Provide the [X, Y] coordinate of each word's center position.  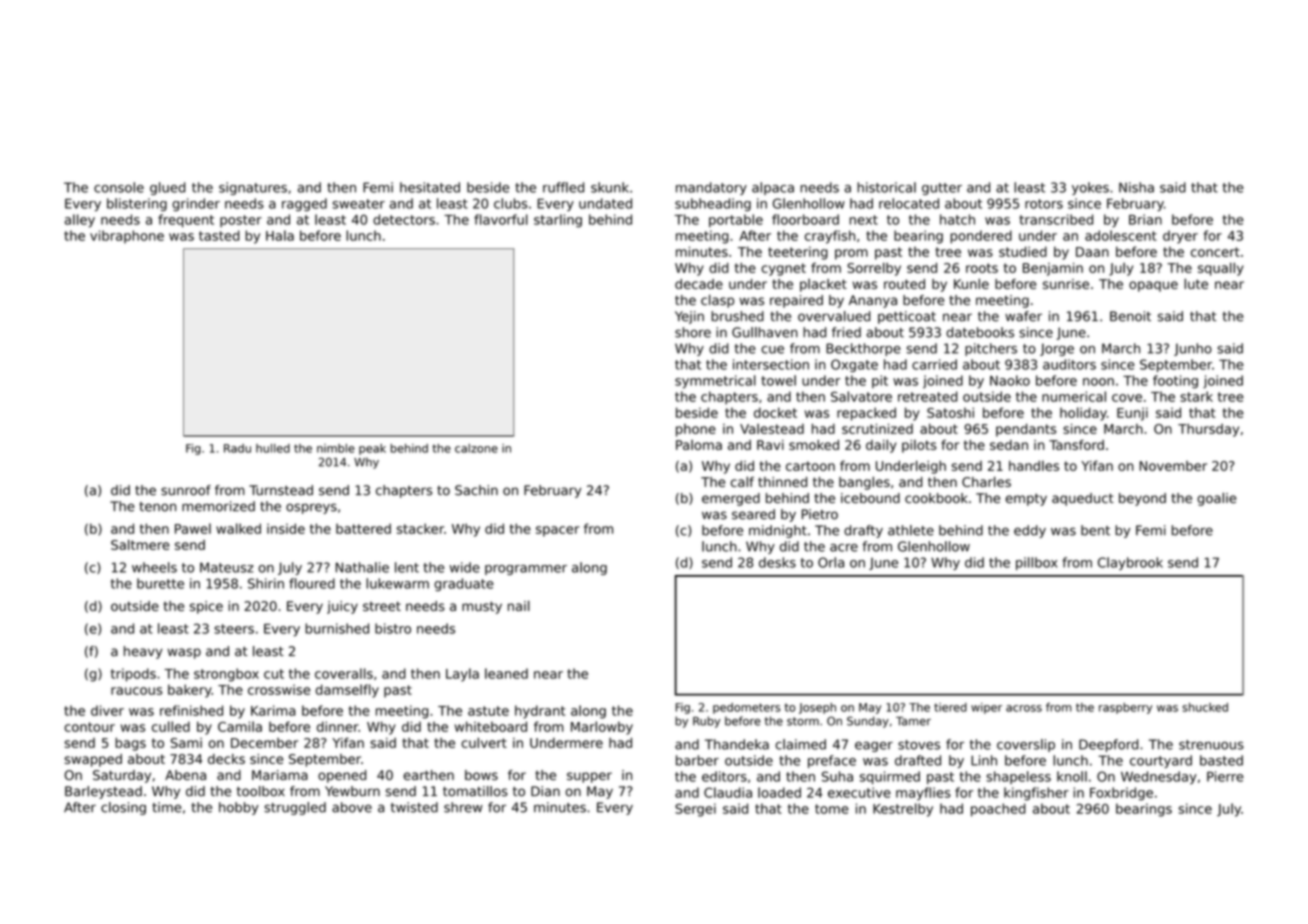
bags [130, 744]
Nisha [1136, 187]
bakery [190, 691]
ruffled [563, 187]
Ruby [706, 722]
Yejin [689, 317]
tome [832, 809]
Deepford [1108, 745]
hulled [273, 448]
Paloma [699, 445]
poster [241, 221]
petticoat [907, 317]
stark [1196, 396]
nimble [336, 448]
